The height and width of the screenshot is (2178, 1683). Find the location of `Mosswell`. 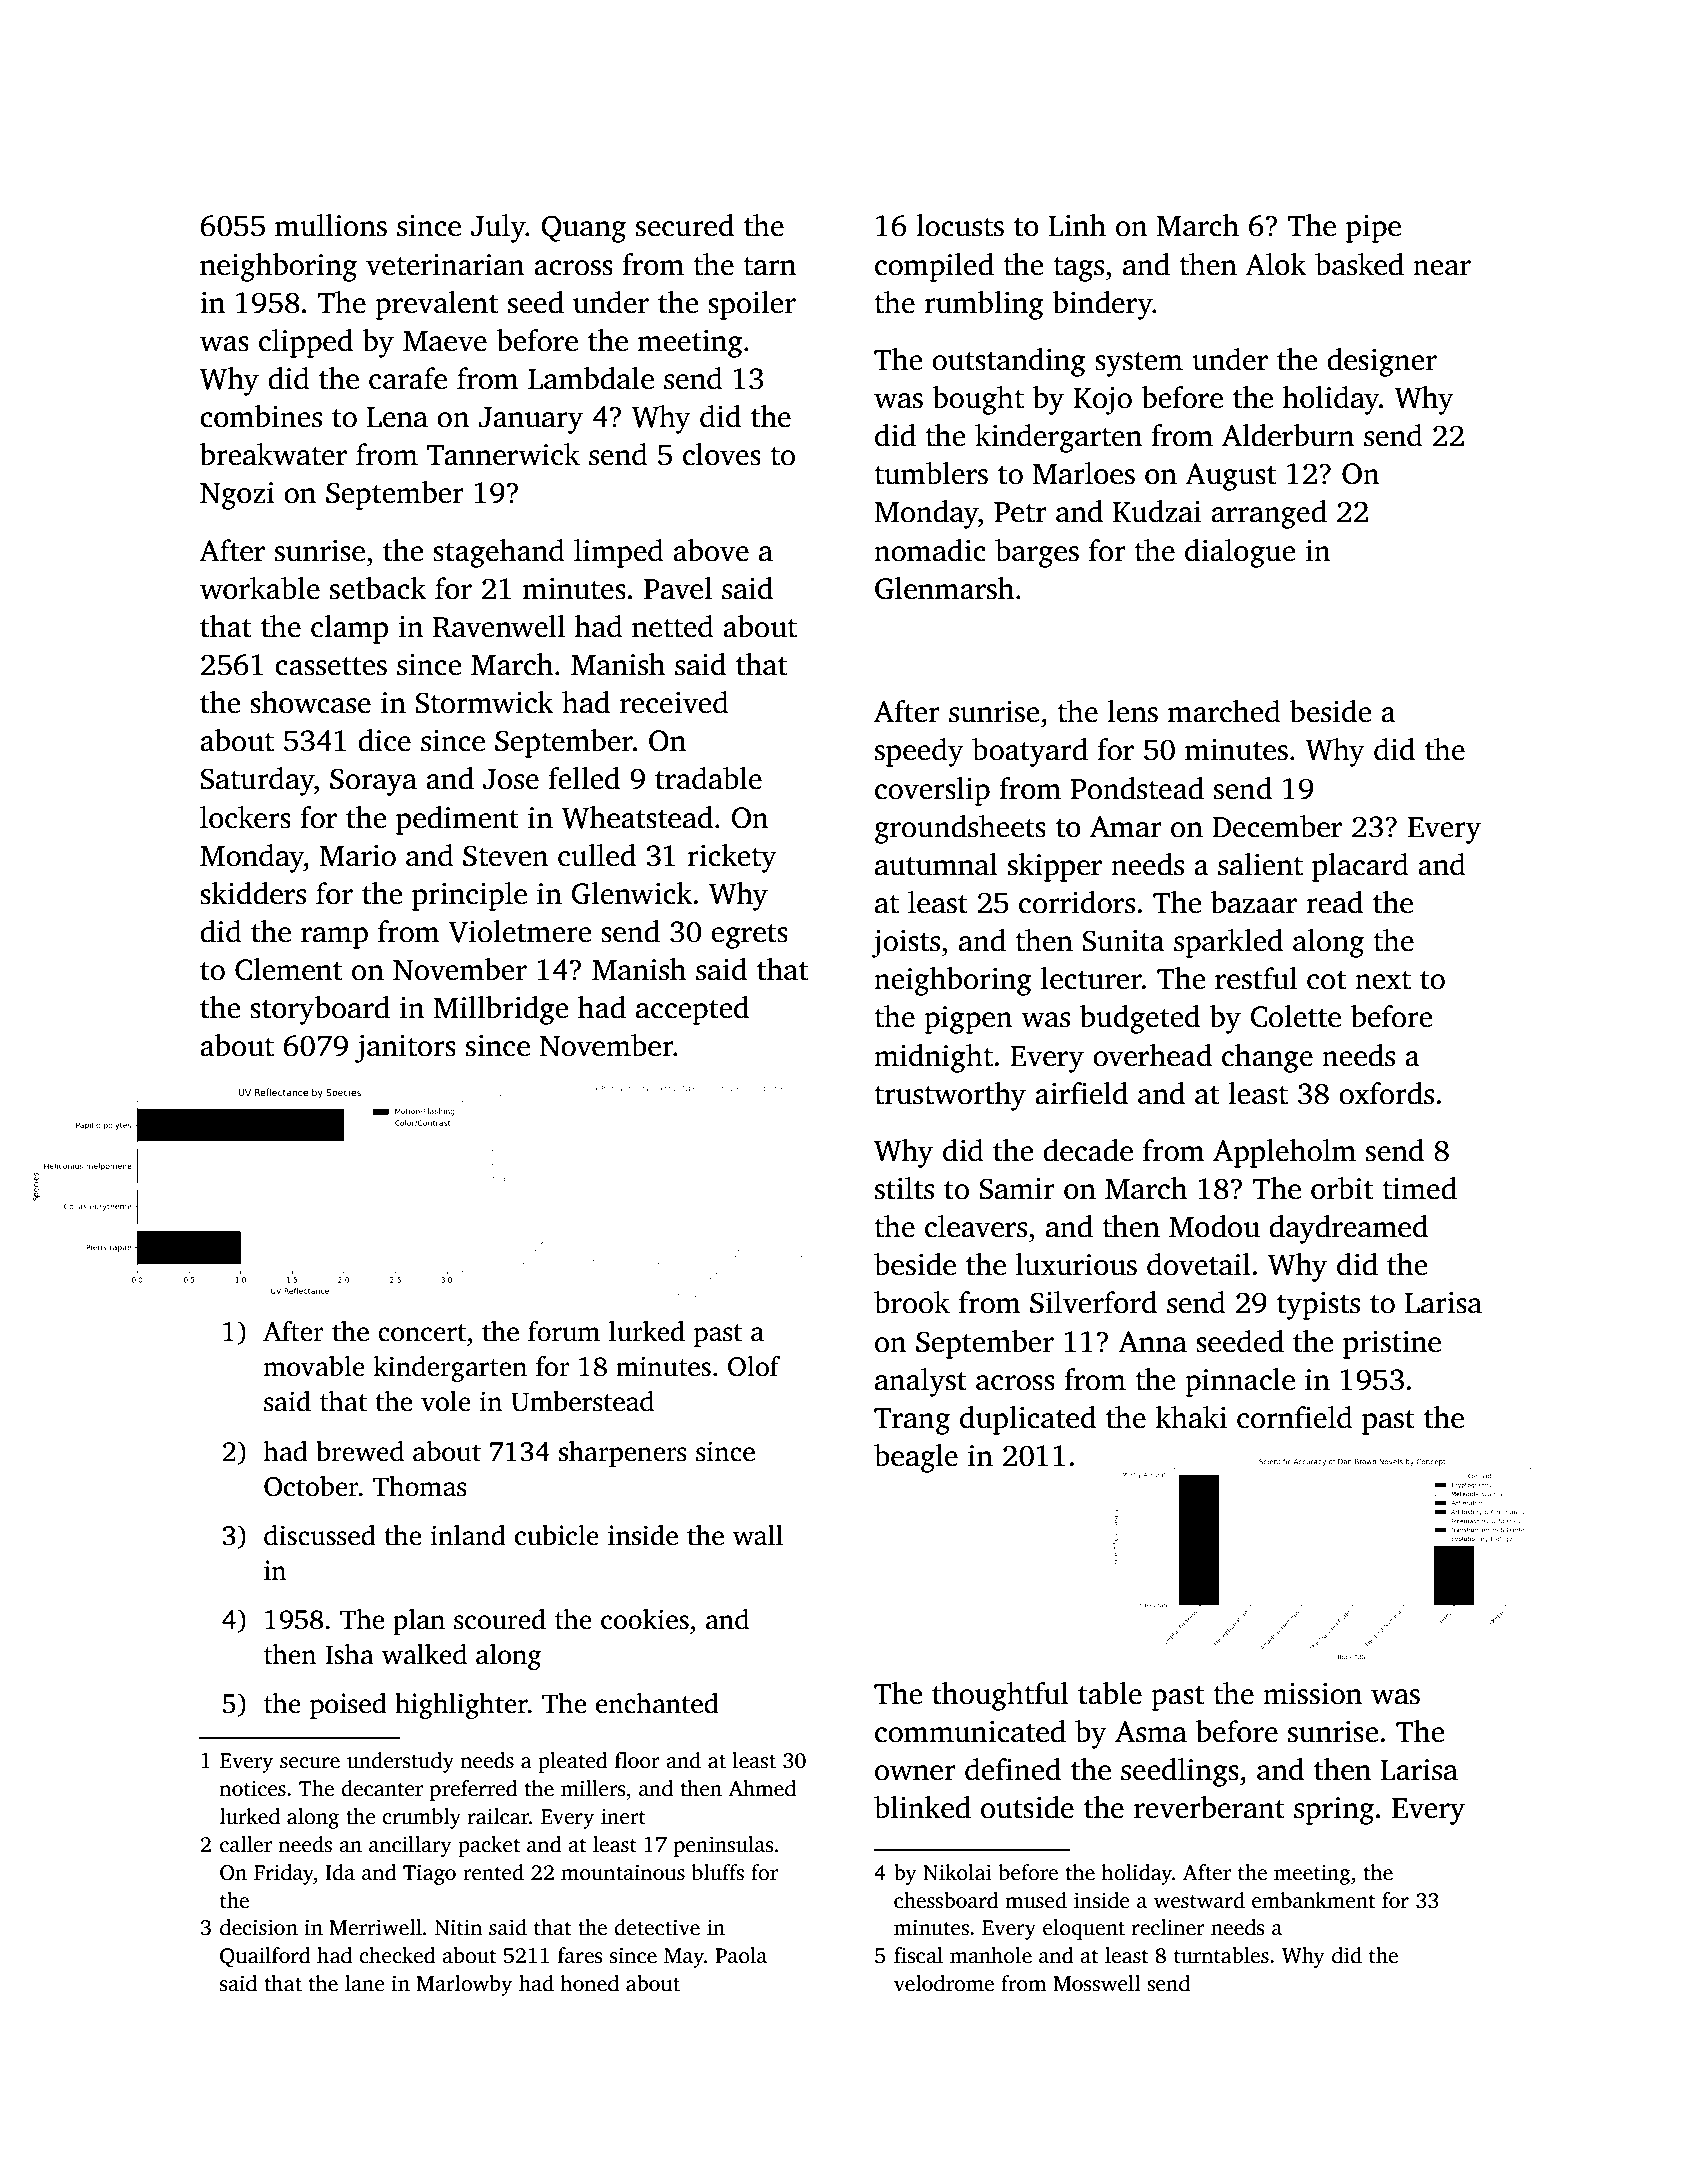

Mosswell is located at coordinates (1097, 1983).
